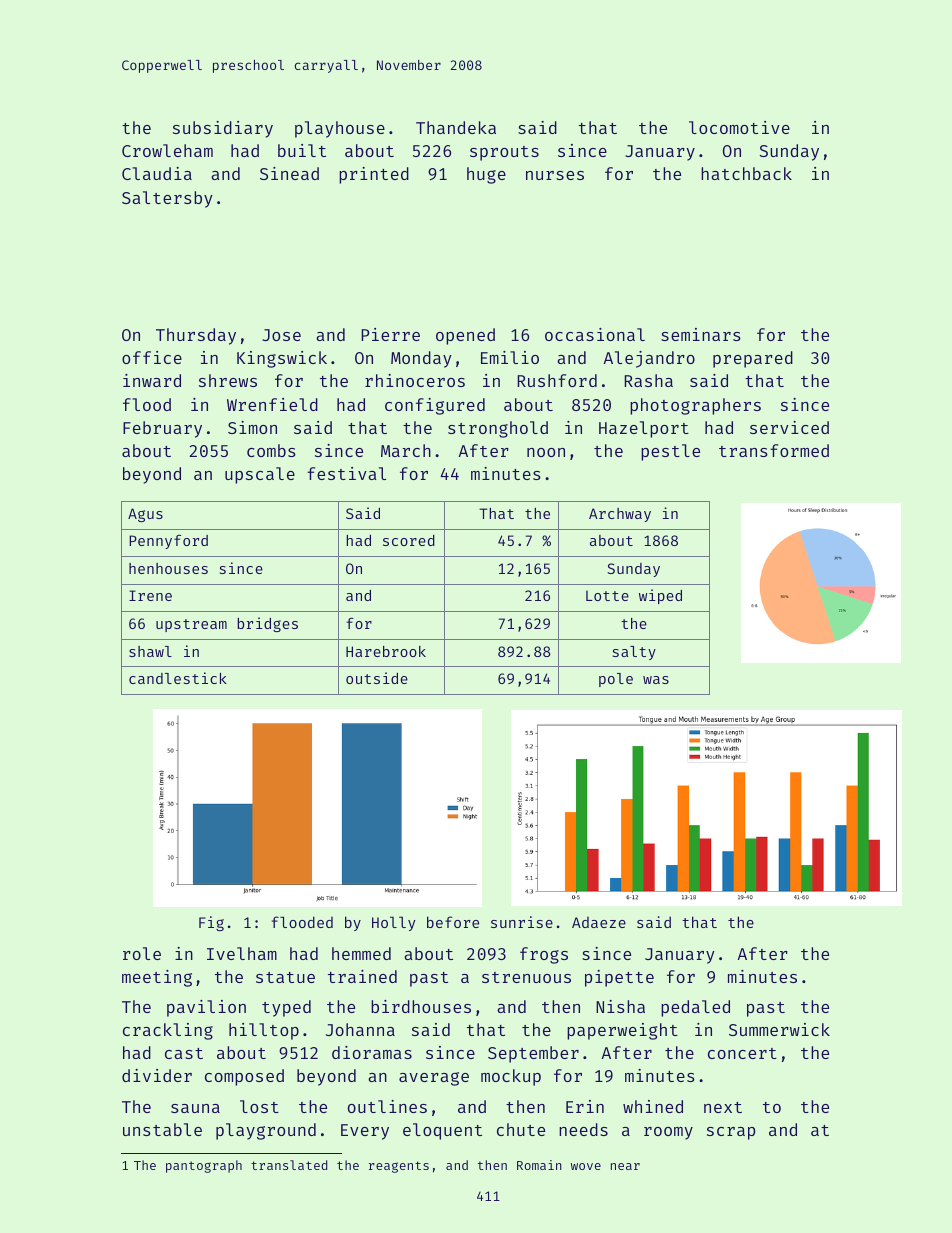 The width and height of the page is (952, 1233). I want to click on wiped, so click(660, 596).
